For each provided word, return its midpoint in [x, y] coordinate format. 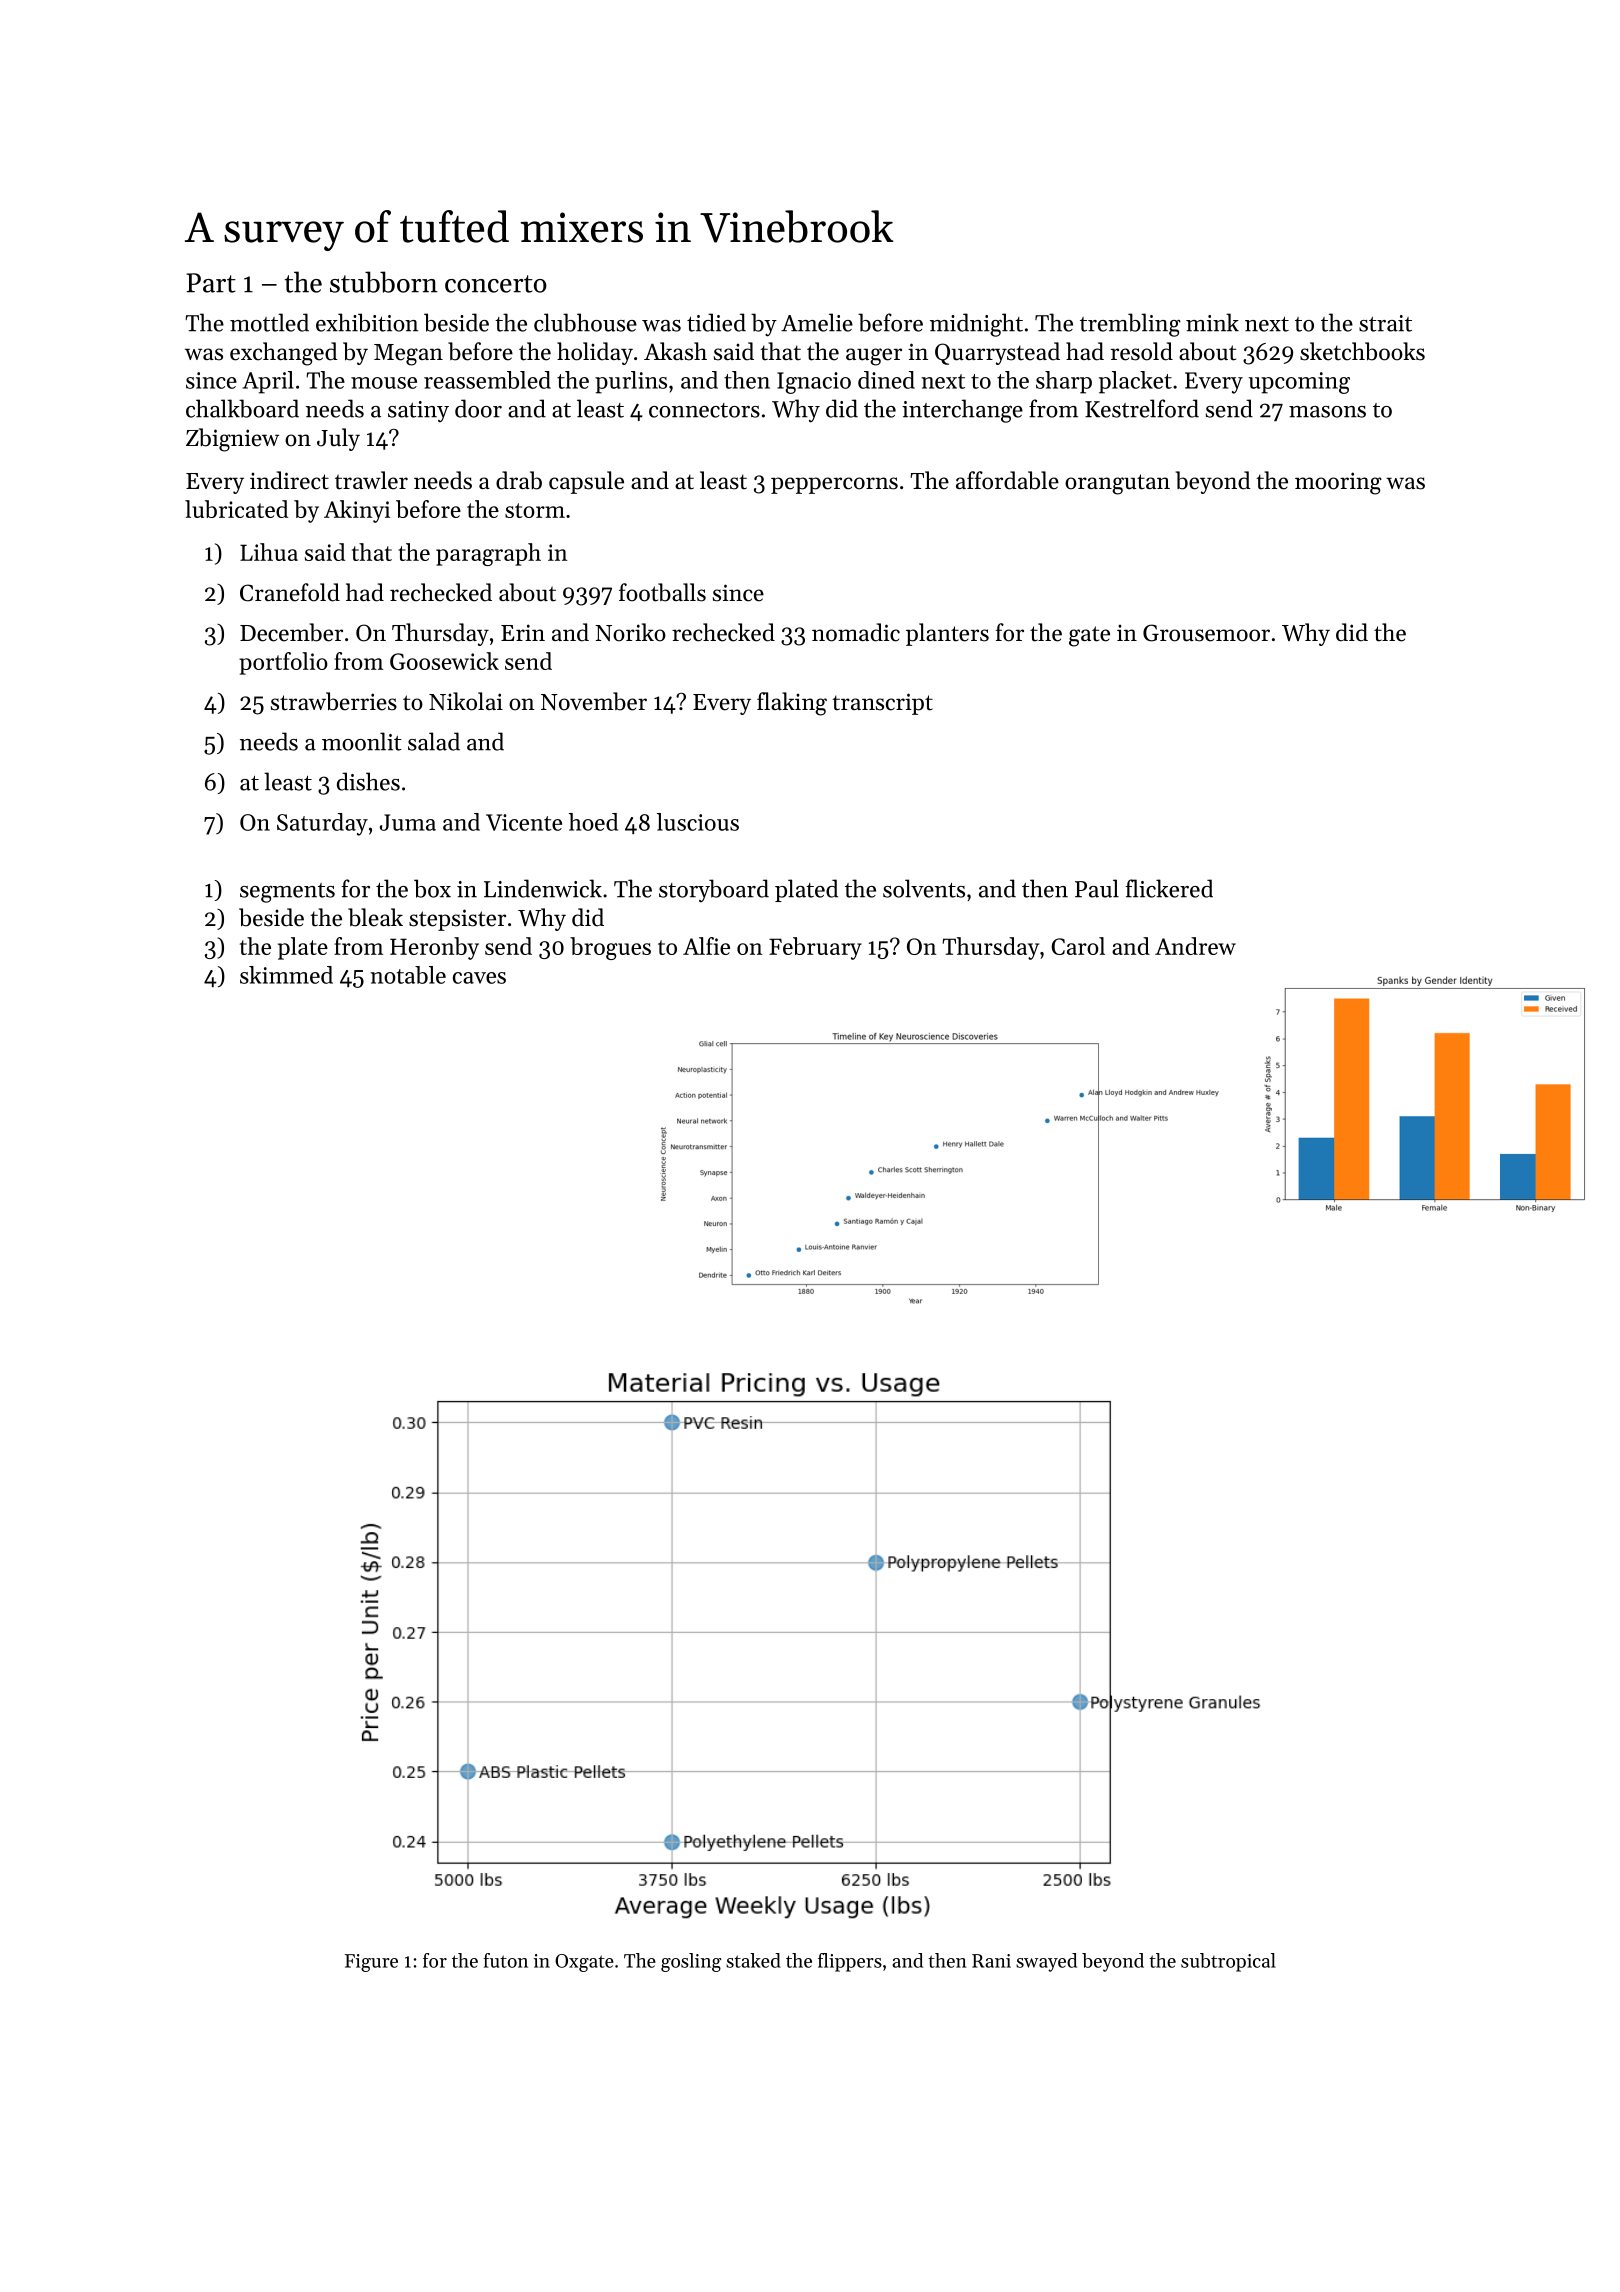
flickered [1169, 888]
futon [505, 1960]
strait [1385, 323]
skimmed [286, 975]
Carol [1078, 946]
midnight [976, 325]
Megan [408, 355]
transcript [882, 704]
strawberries [334, 701]
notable [408, 975]
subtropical [1228, 1962]
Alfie [706, 946]
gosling [691, 1962]
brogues [610, 948]
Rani [991, 1961]
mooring [1338, 483]
